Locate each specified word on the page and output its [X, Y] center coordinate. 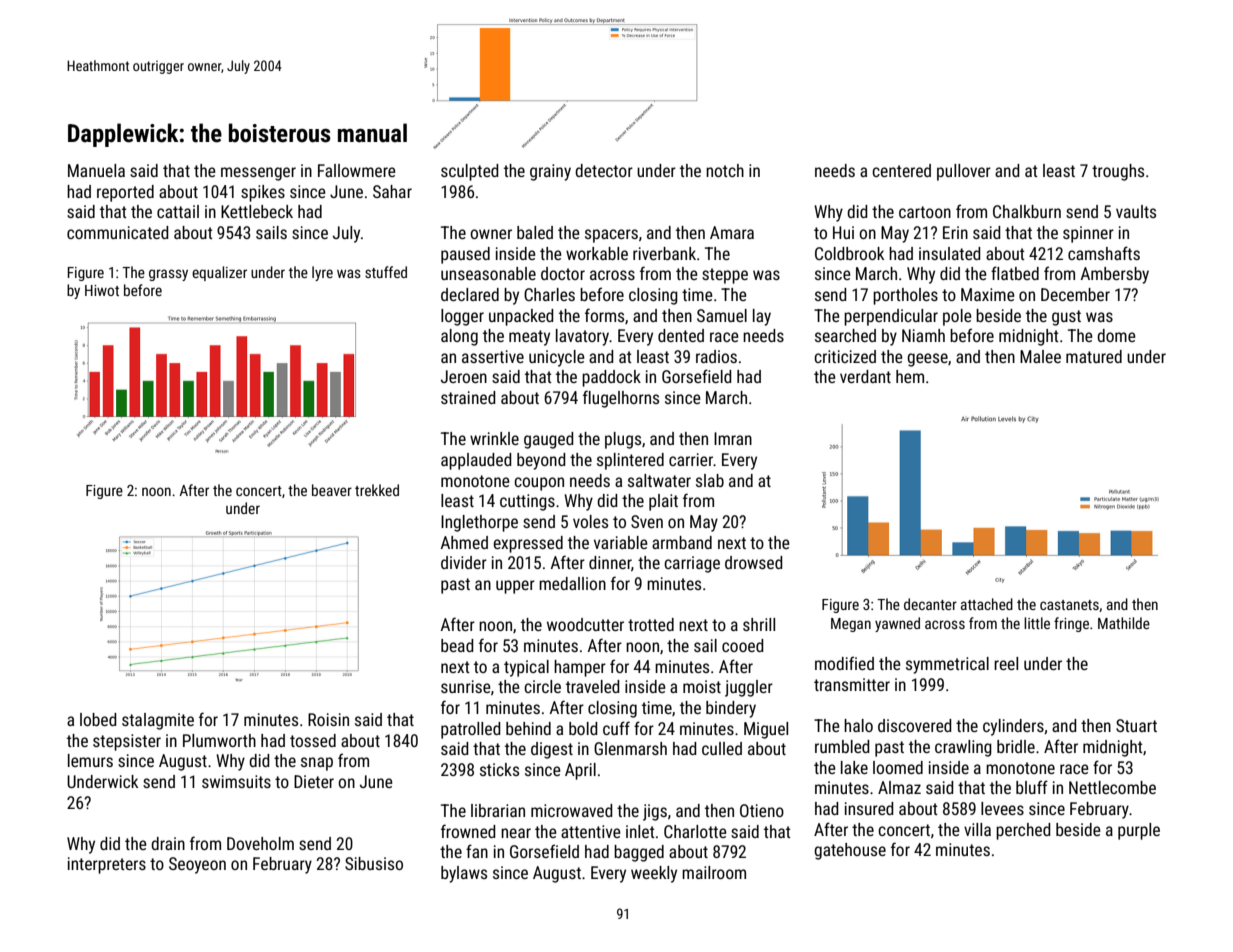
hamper [580, 668]
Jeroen [464, 376]
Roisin [328, 719]
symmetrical [947, 665]
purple [1139, 831]
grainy [550, 172]
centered [901, 170]
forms [604, 315]
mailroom [714, 872]
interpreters [107, 865]
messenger [258, 174]
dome [1116, 335]
